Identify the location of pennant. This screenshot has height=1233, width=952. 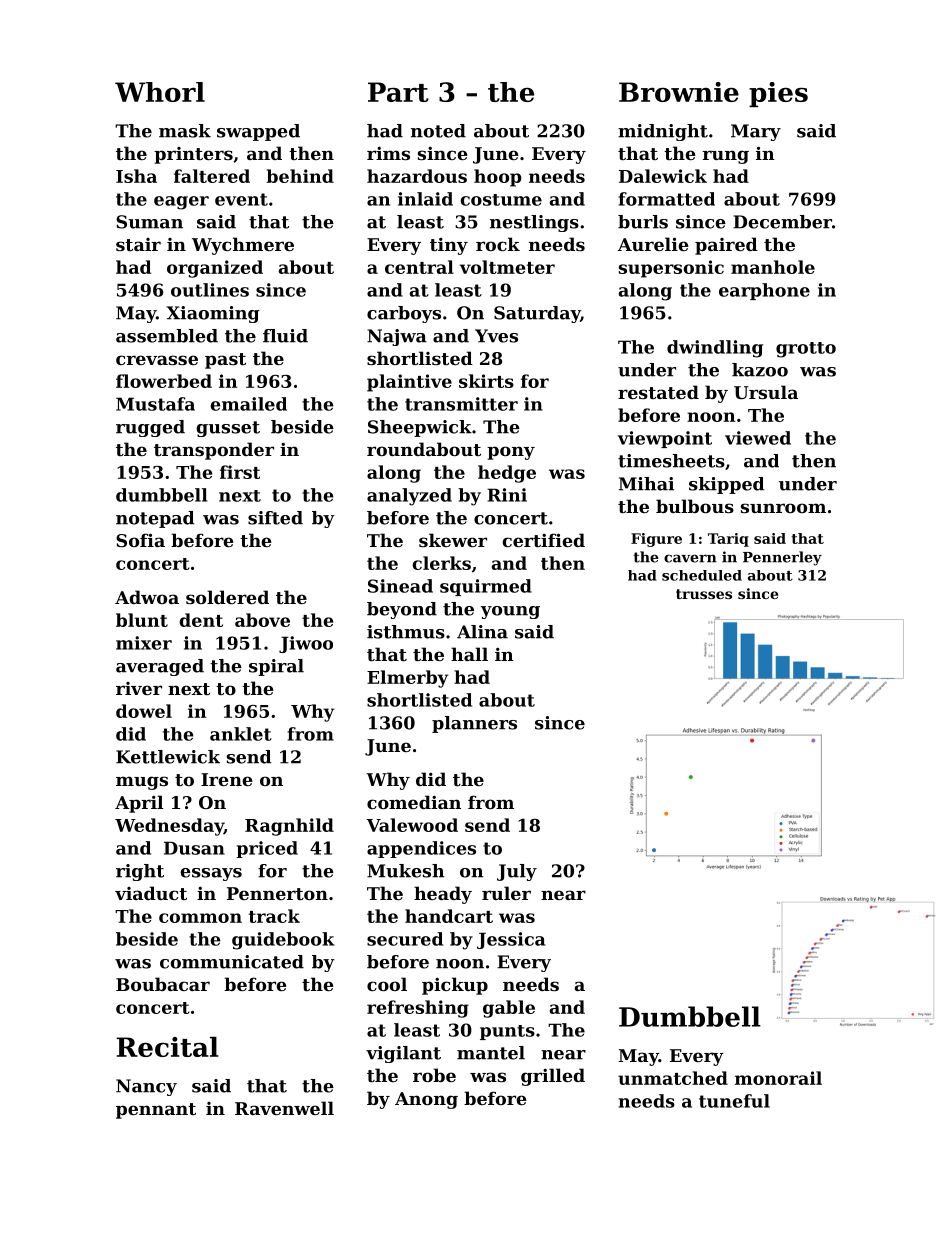
(156, 1111).
